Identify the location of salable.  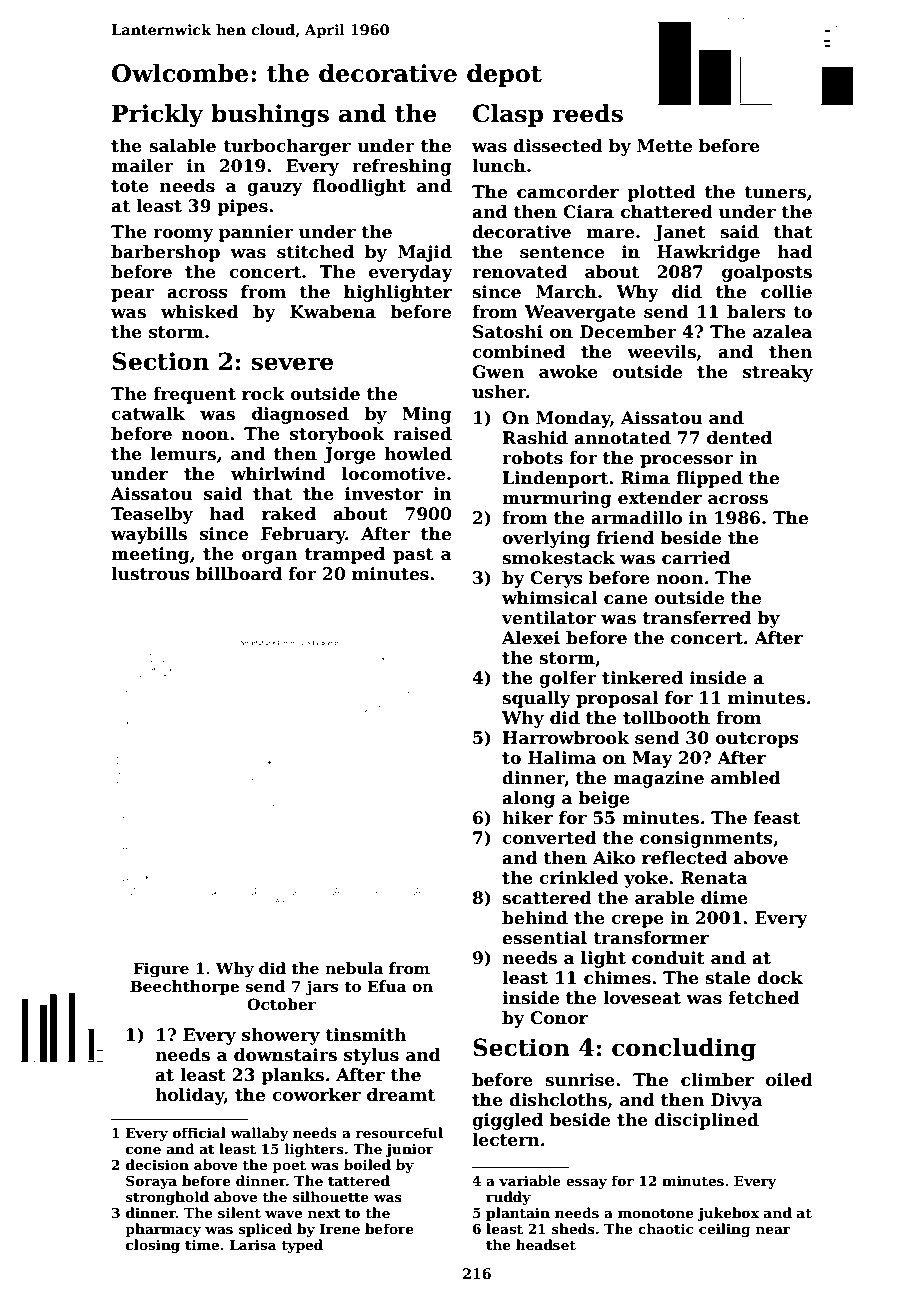
(182, 146).
